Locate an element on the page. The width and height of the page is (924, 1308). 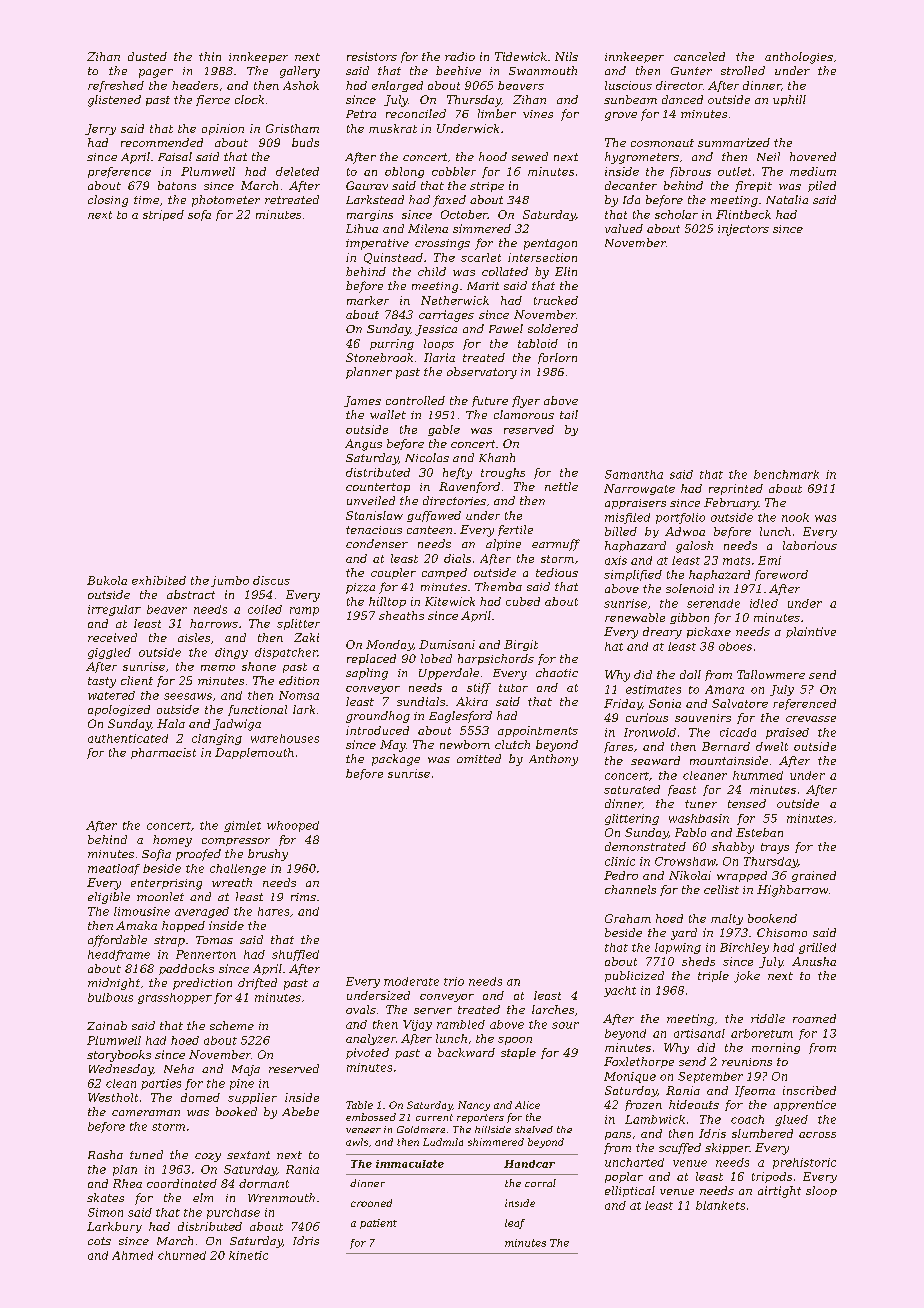
Sofia is located at coordinates (156, 855).
